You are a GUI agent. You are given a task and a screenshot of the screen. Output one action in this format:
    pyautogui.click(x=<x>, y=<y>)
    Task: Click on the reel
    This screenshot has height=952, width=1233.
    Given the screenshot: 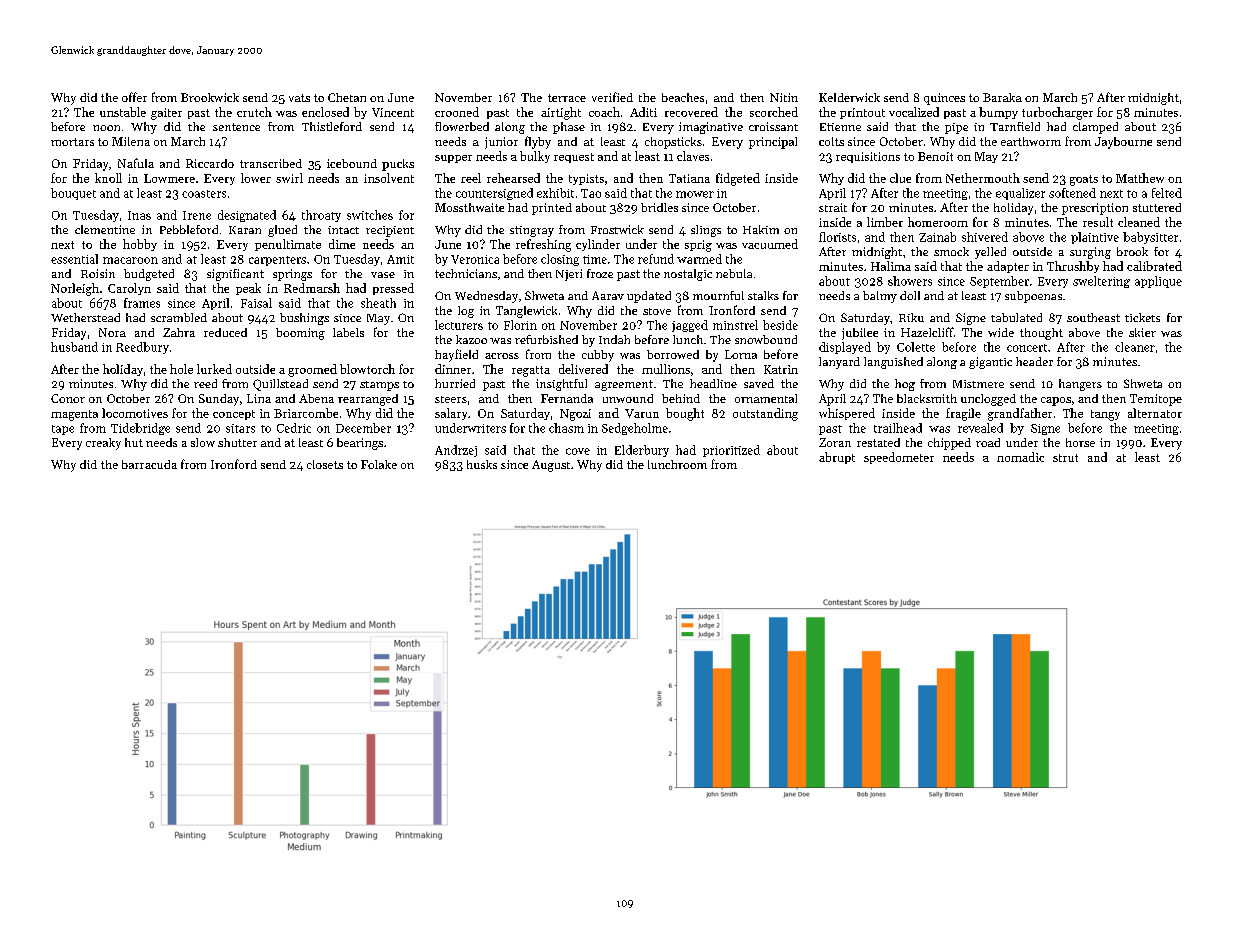 What is the action you would take?
    pyautogui.click(x=471, y=178)
